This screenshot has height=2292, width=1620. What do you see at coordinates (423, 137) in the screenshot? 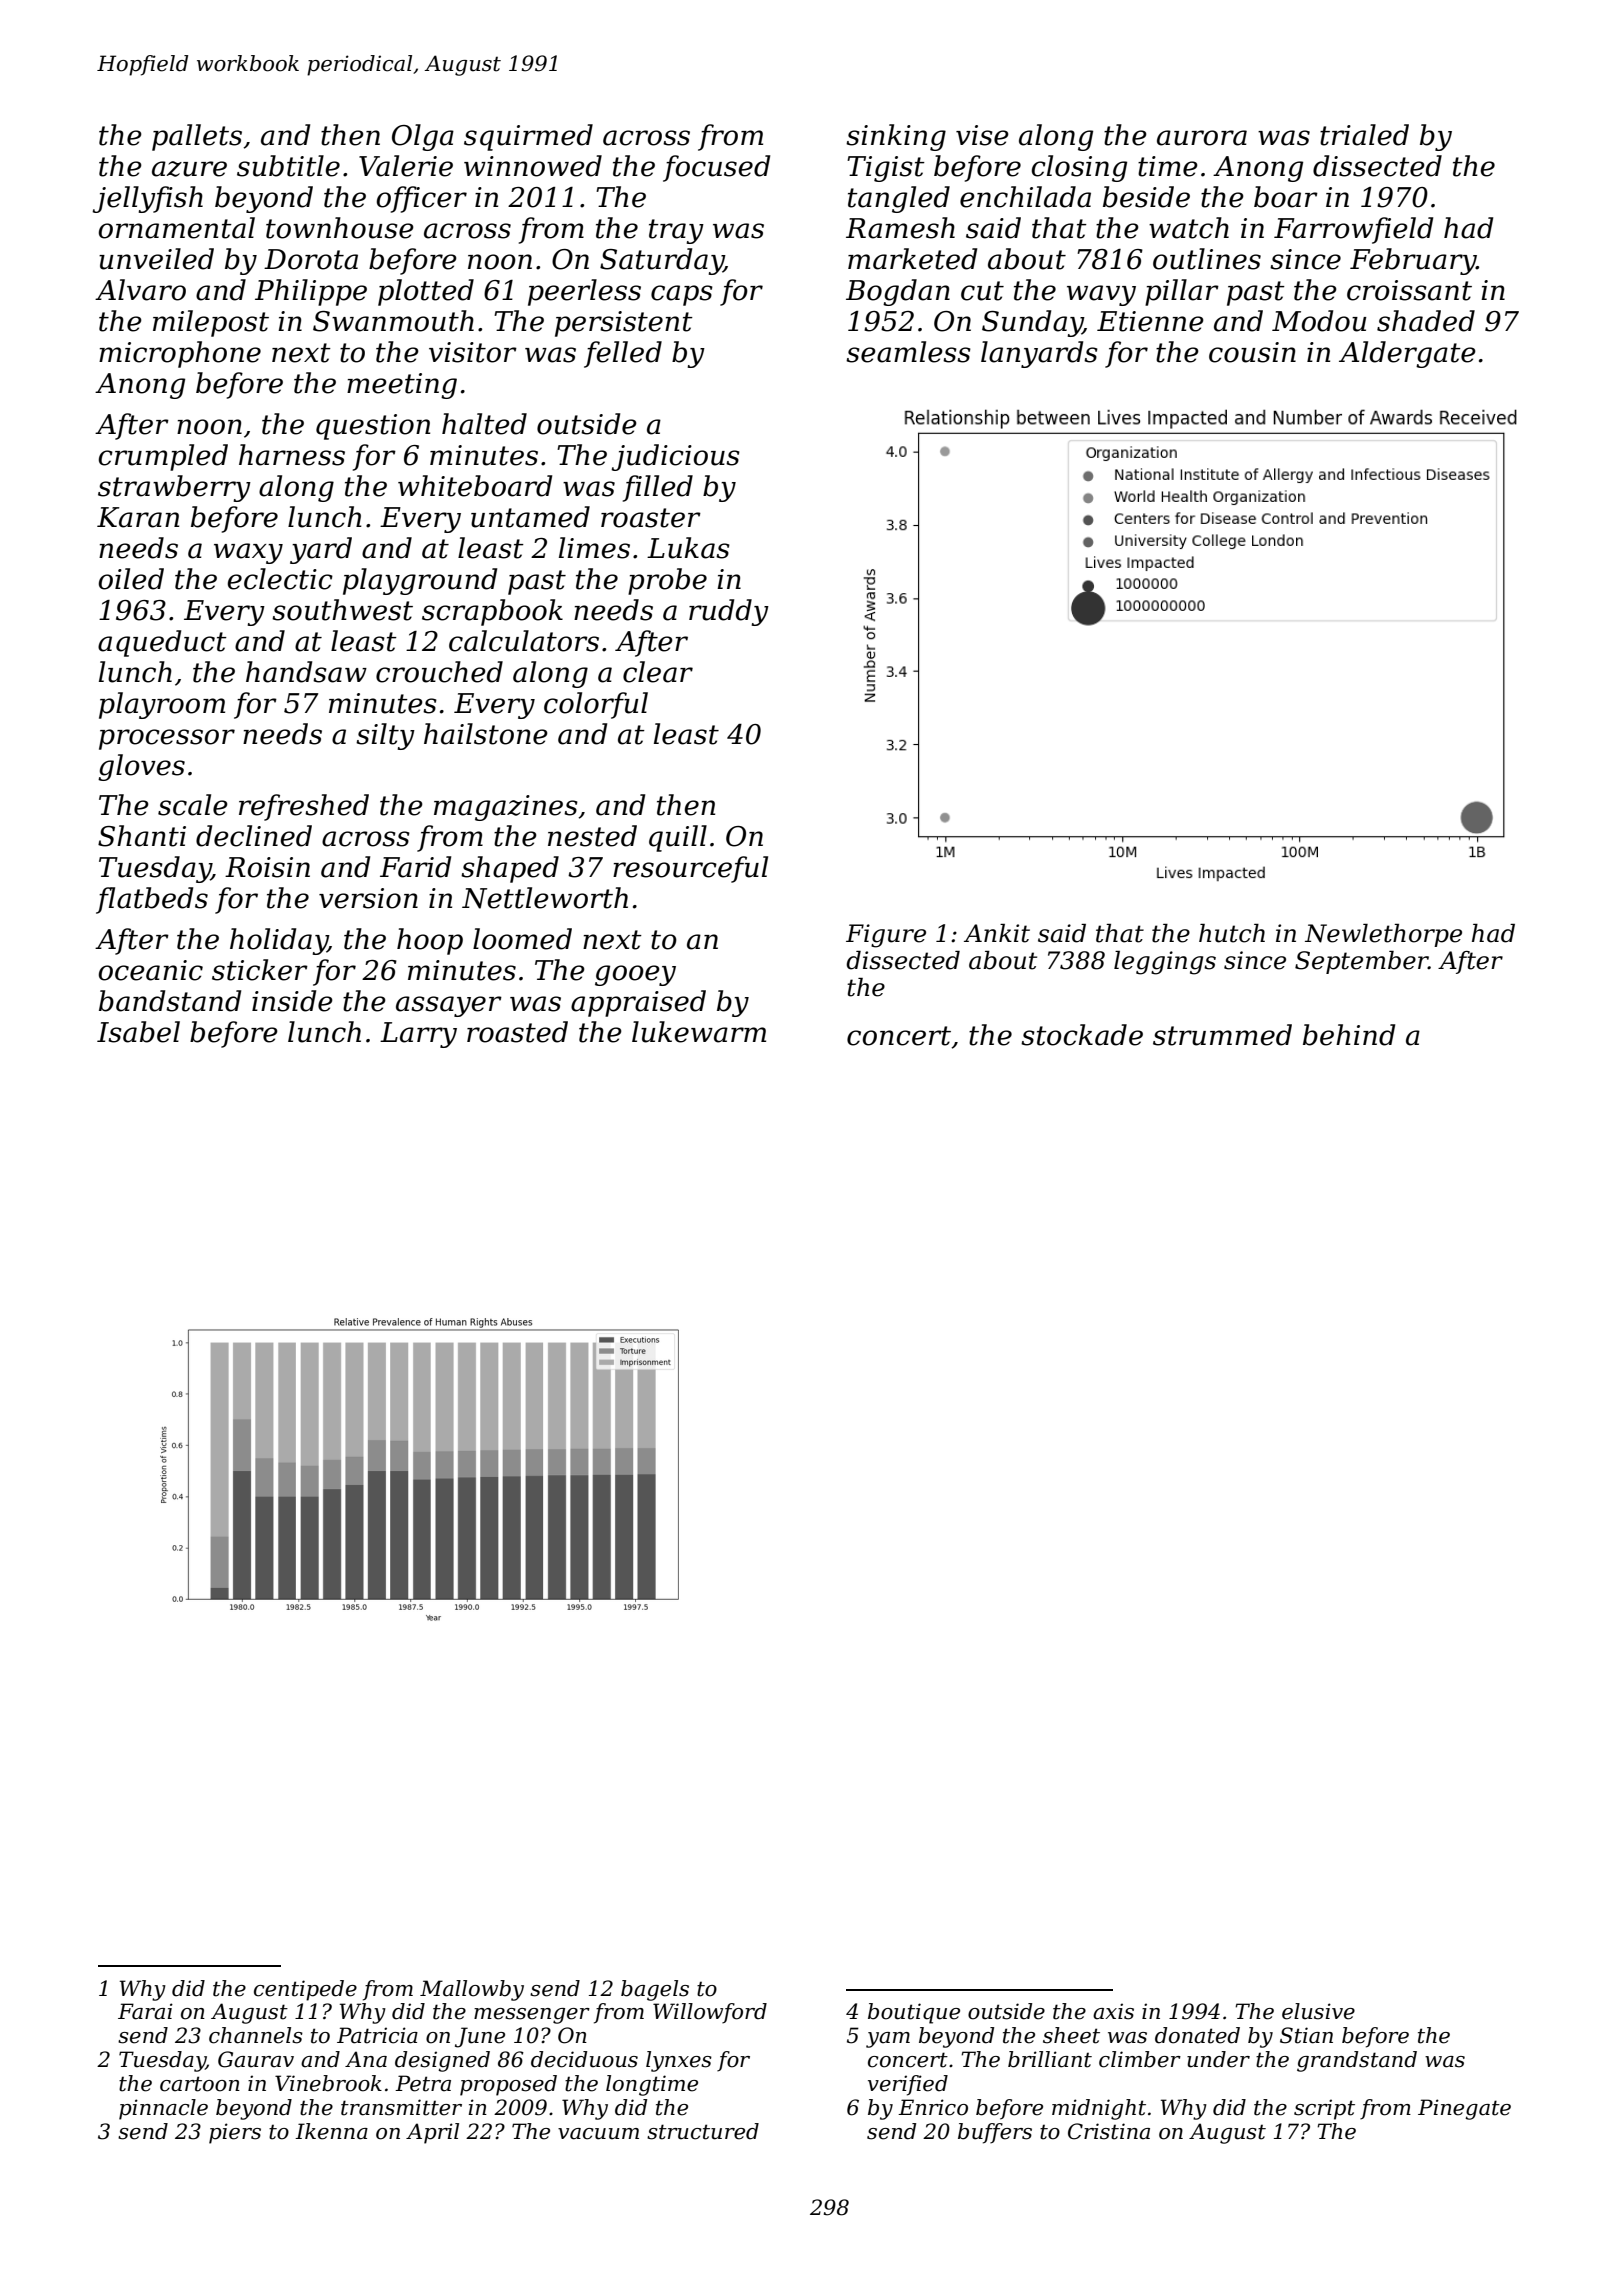
I see `Olga` at bounding box center [423, 137].
